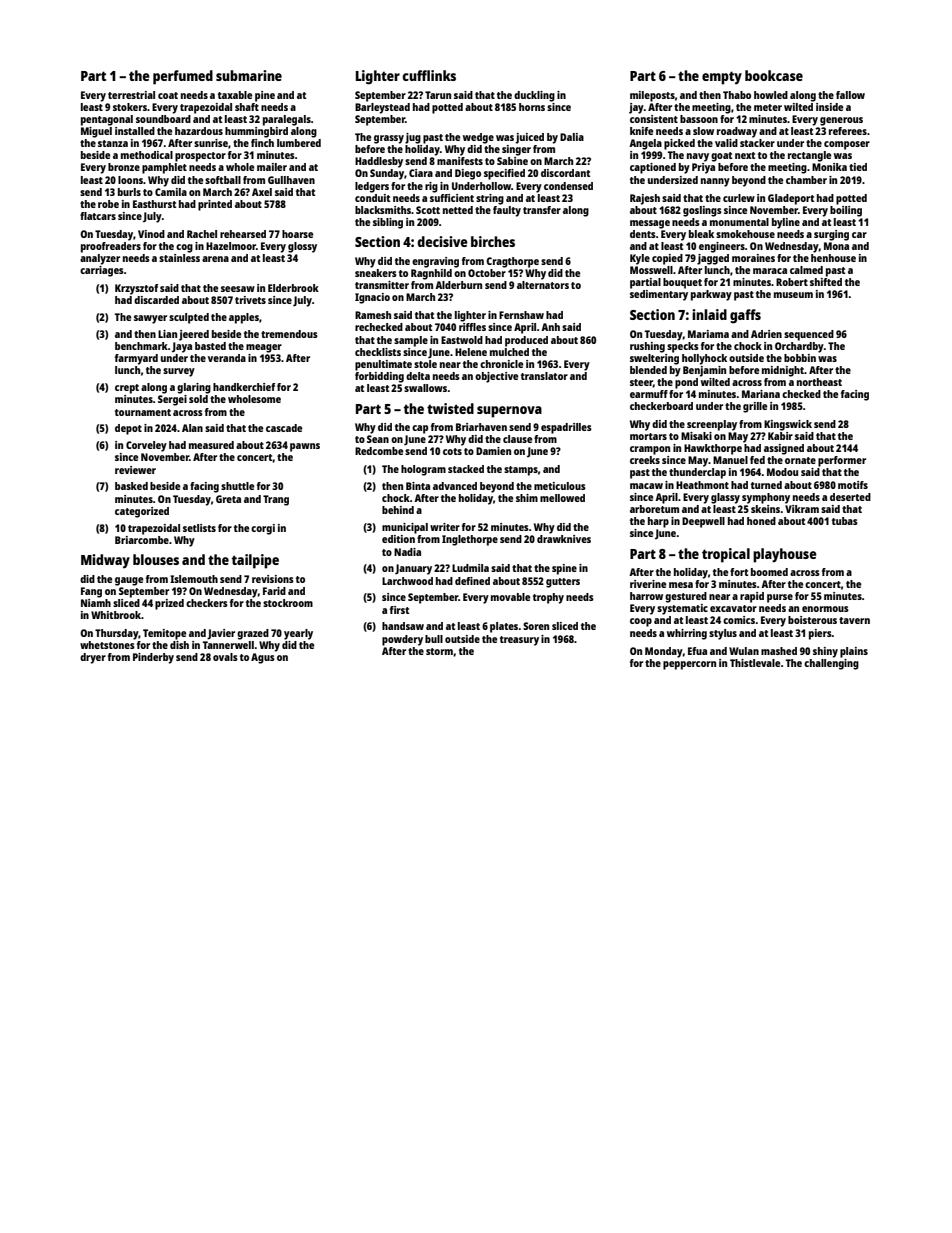 The width and height of the document is (952, 1233). What do you see at coordinates (566, 428) in the document?
I see `espadrilles` at bounding box center [566, 428].
